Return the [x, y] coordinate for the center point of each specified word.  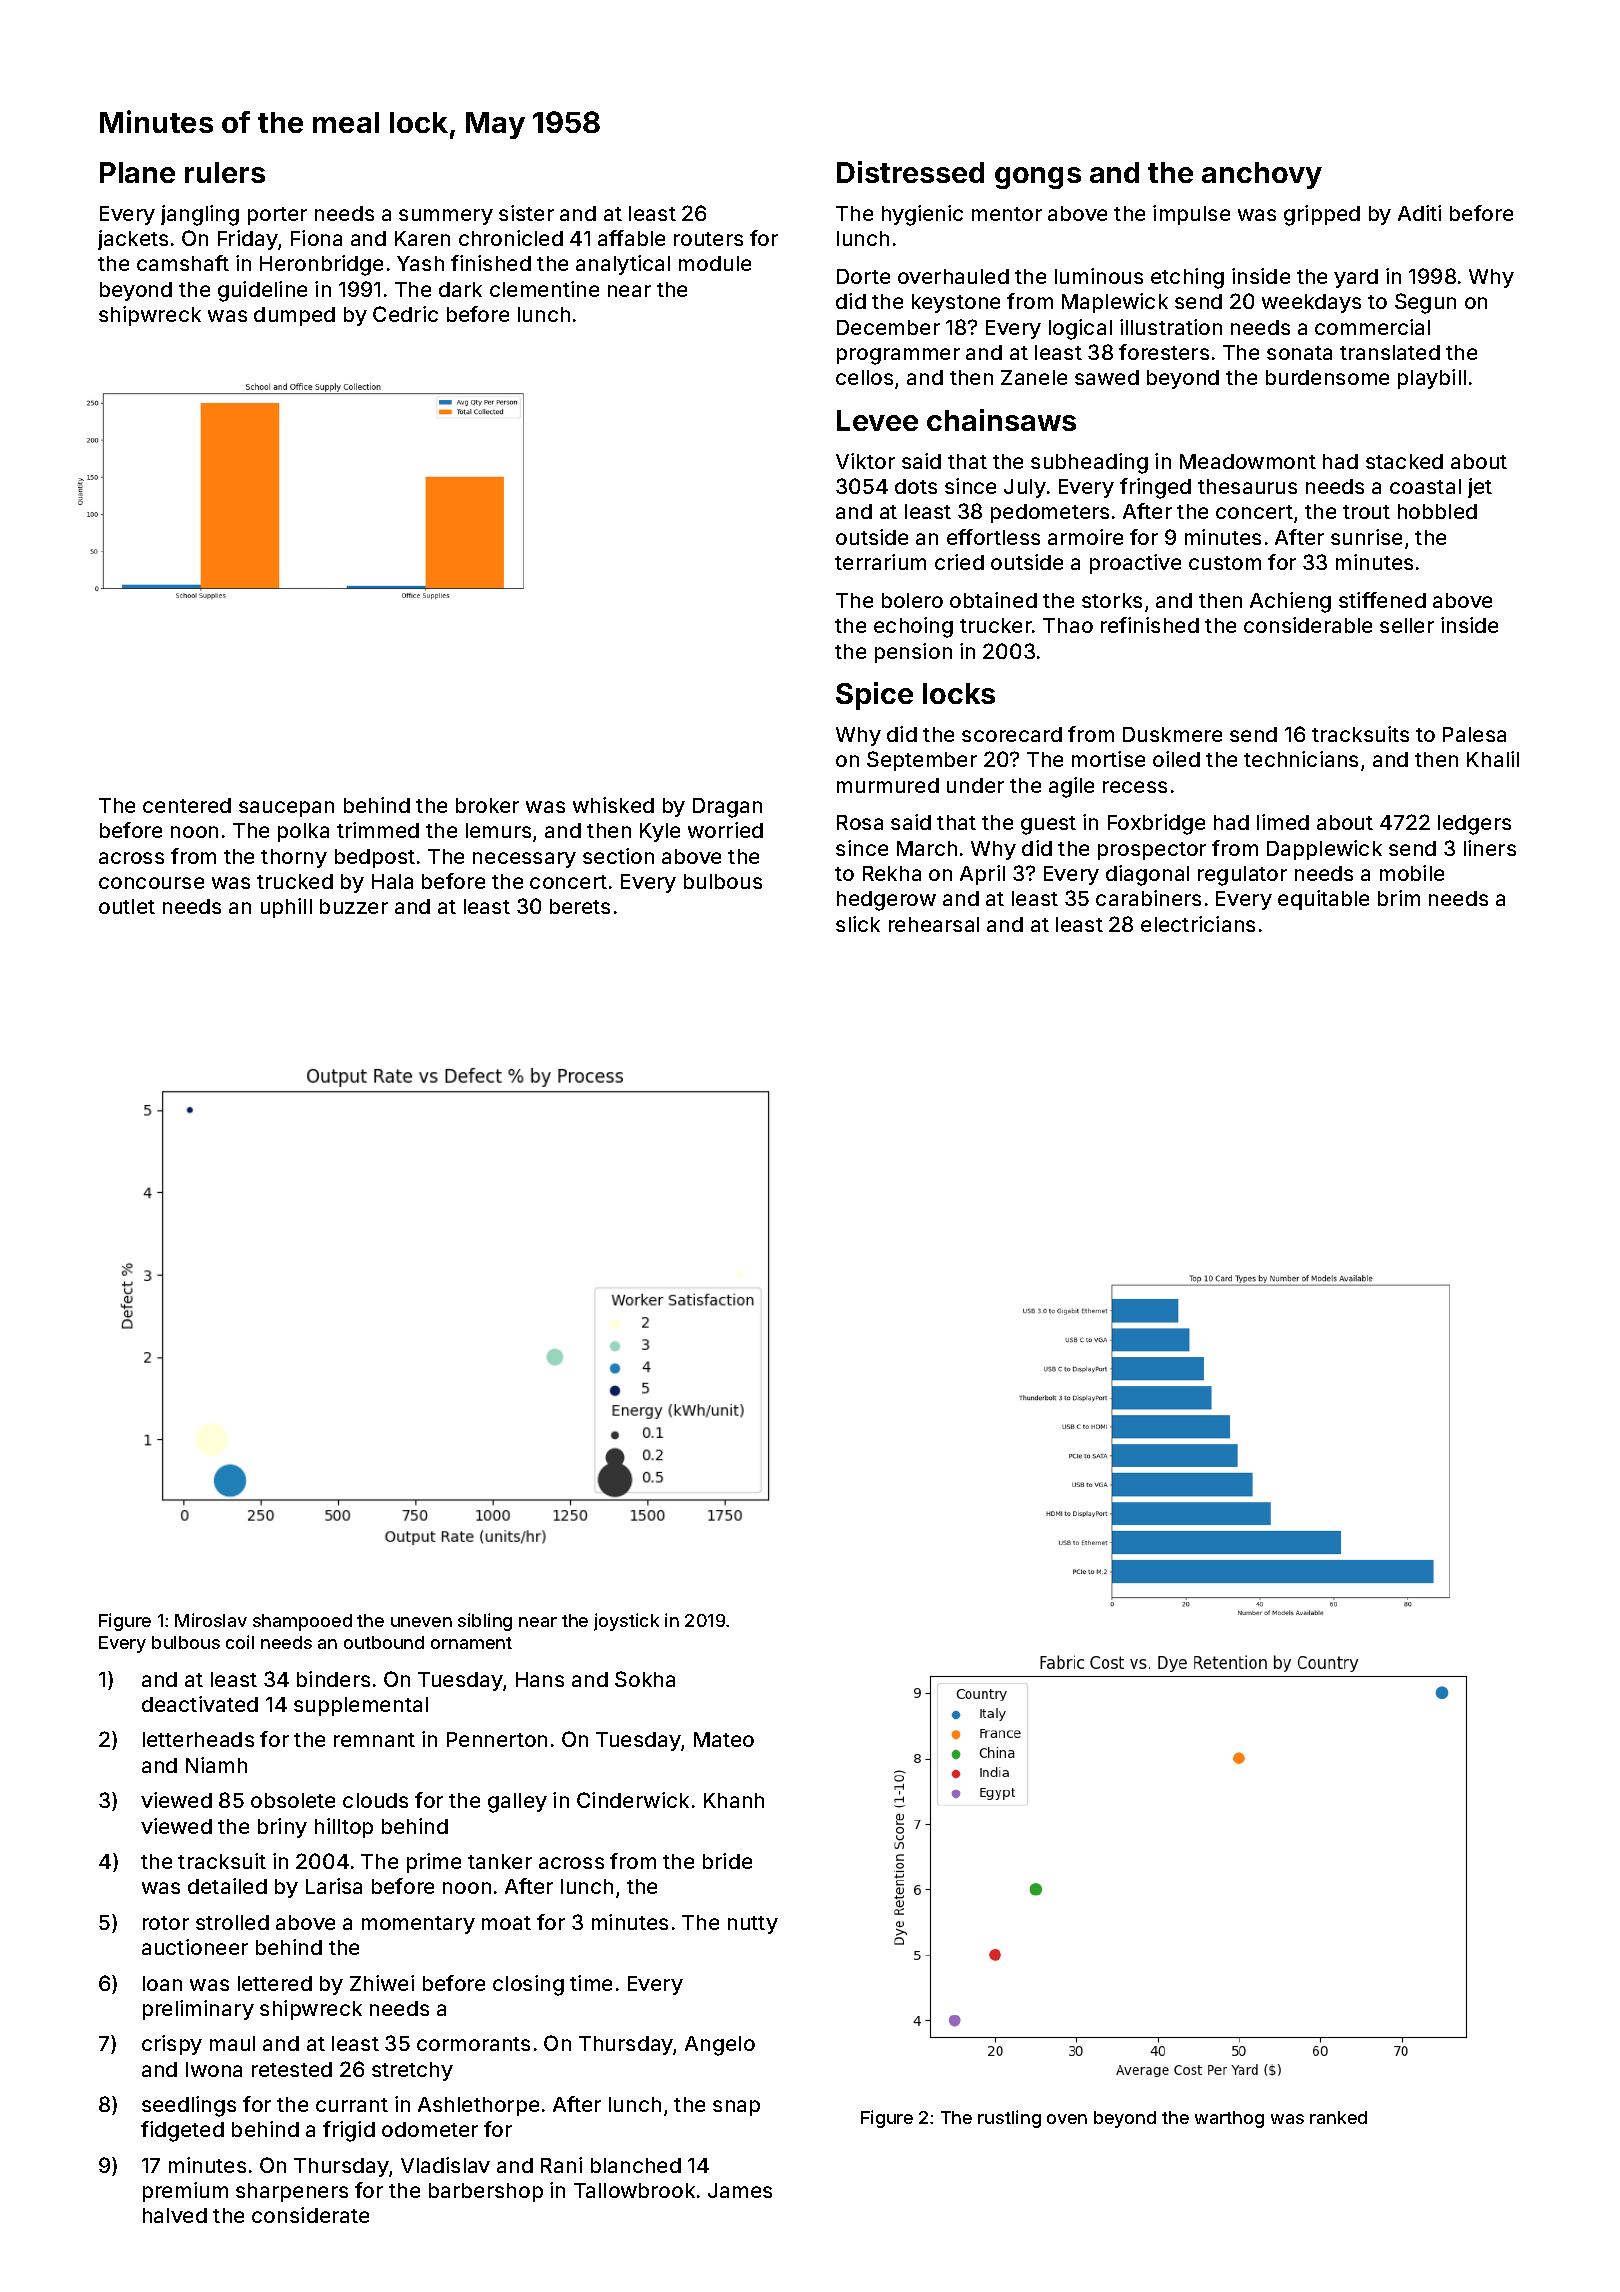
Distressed [910, 172]
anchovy [1262, 175]
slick [858, 924]
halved [175, 2215]
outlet [127, 906]
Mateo [724, 1739]
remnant [374, 1740]
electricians [1198, 924]
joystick [626, 1622]
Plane [137, 172]
